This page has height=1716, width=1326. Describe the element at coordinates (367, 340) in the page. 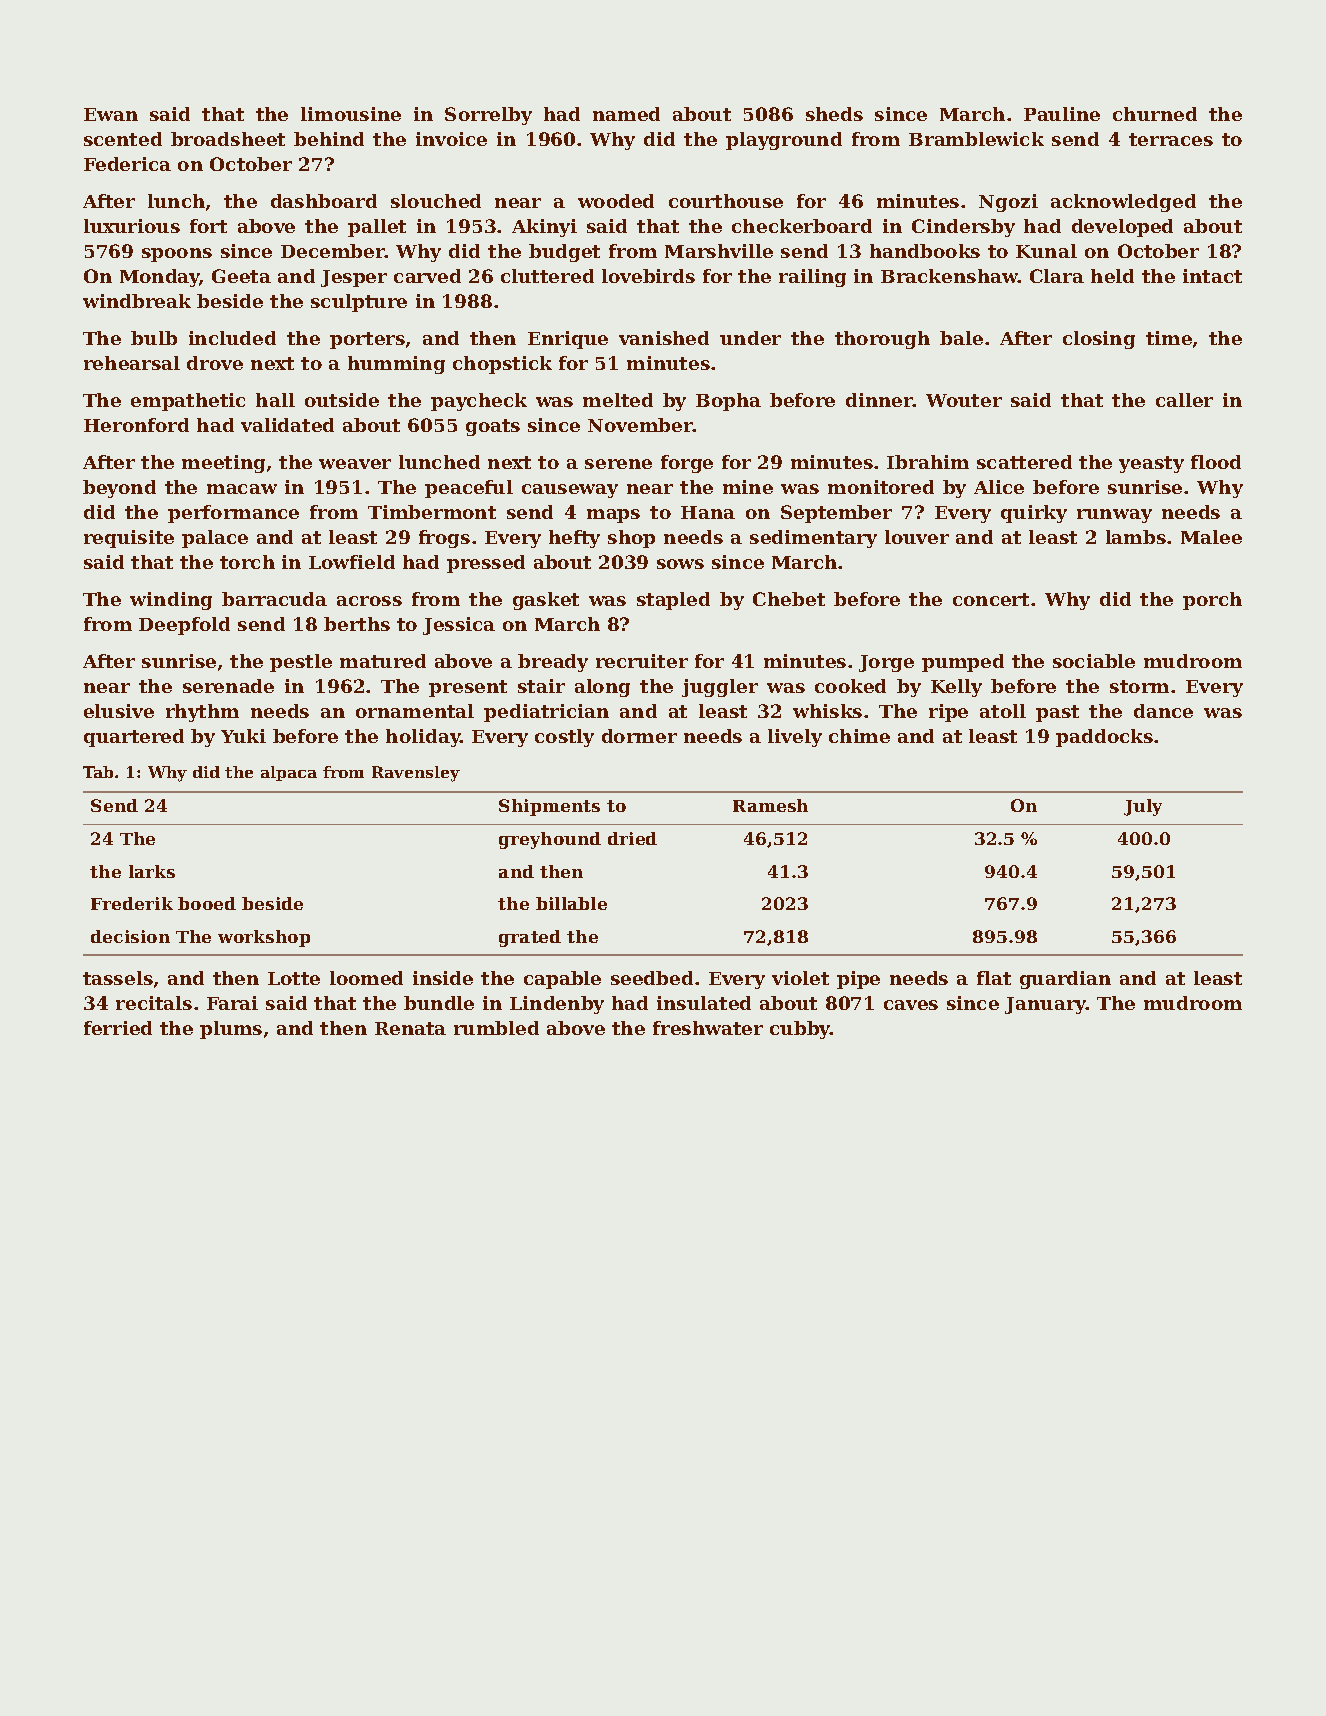

I see `porters` at that location.
